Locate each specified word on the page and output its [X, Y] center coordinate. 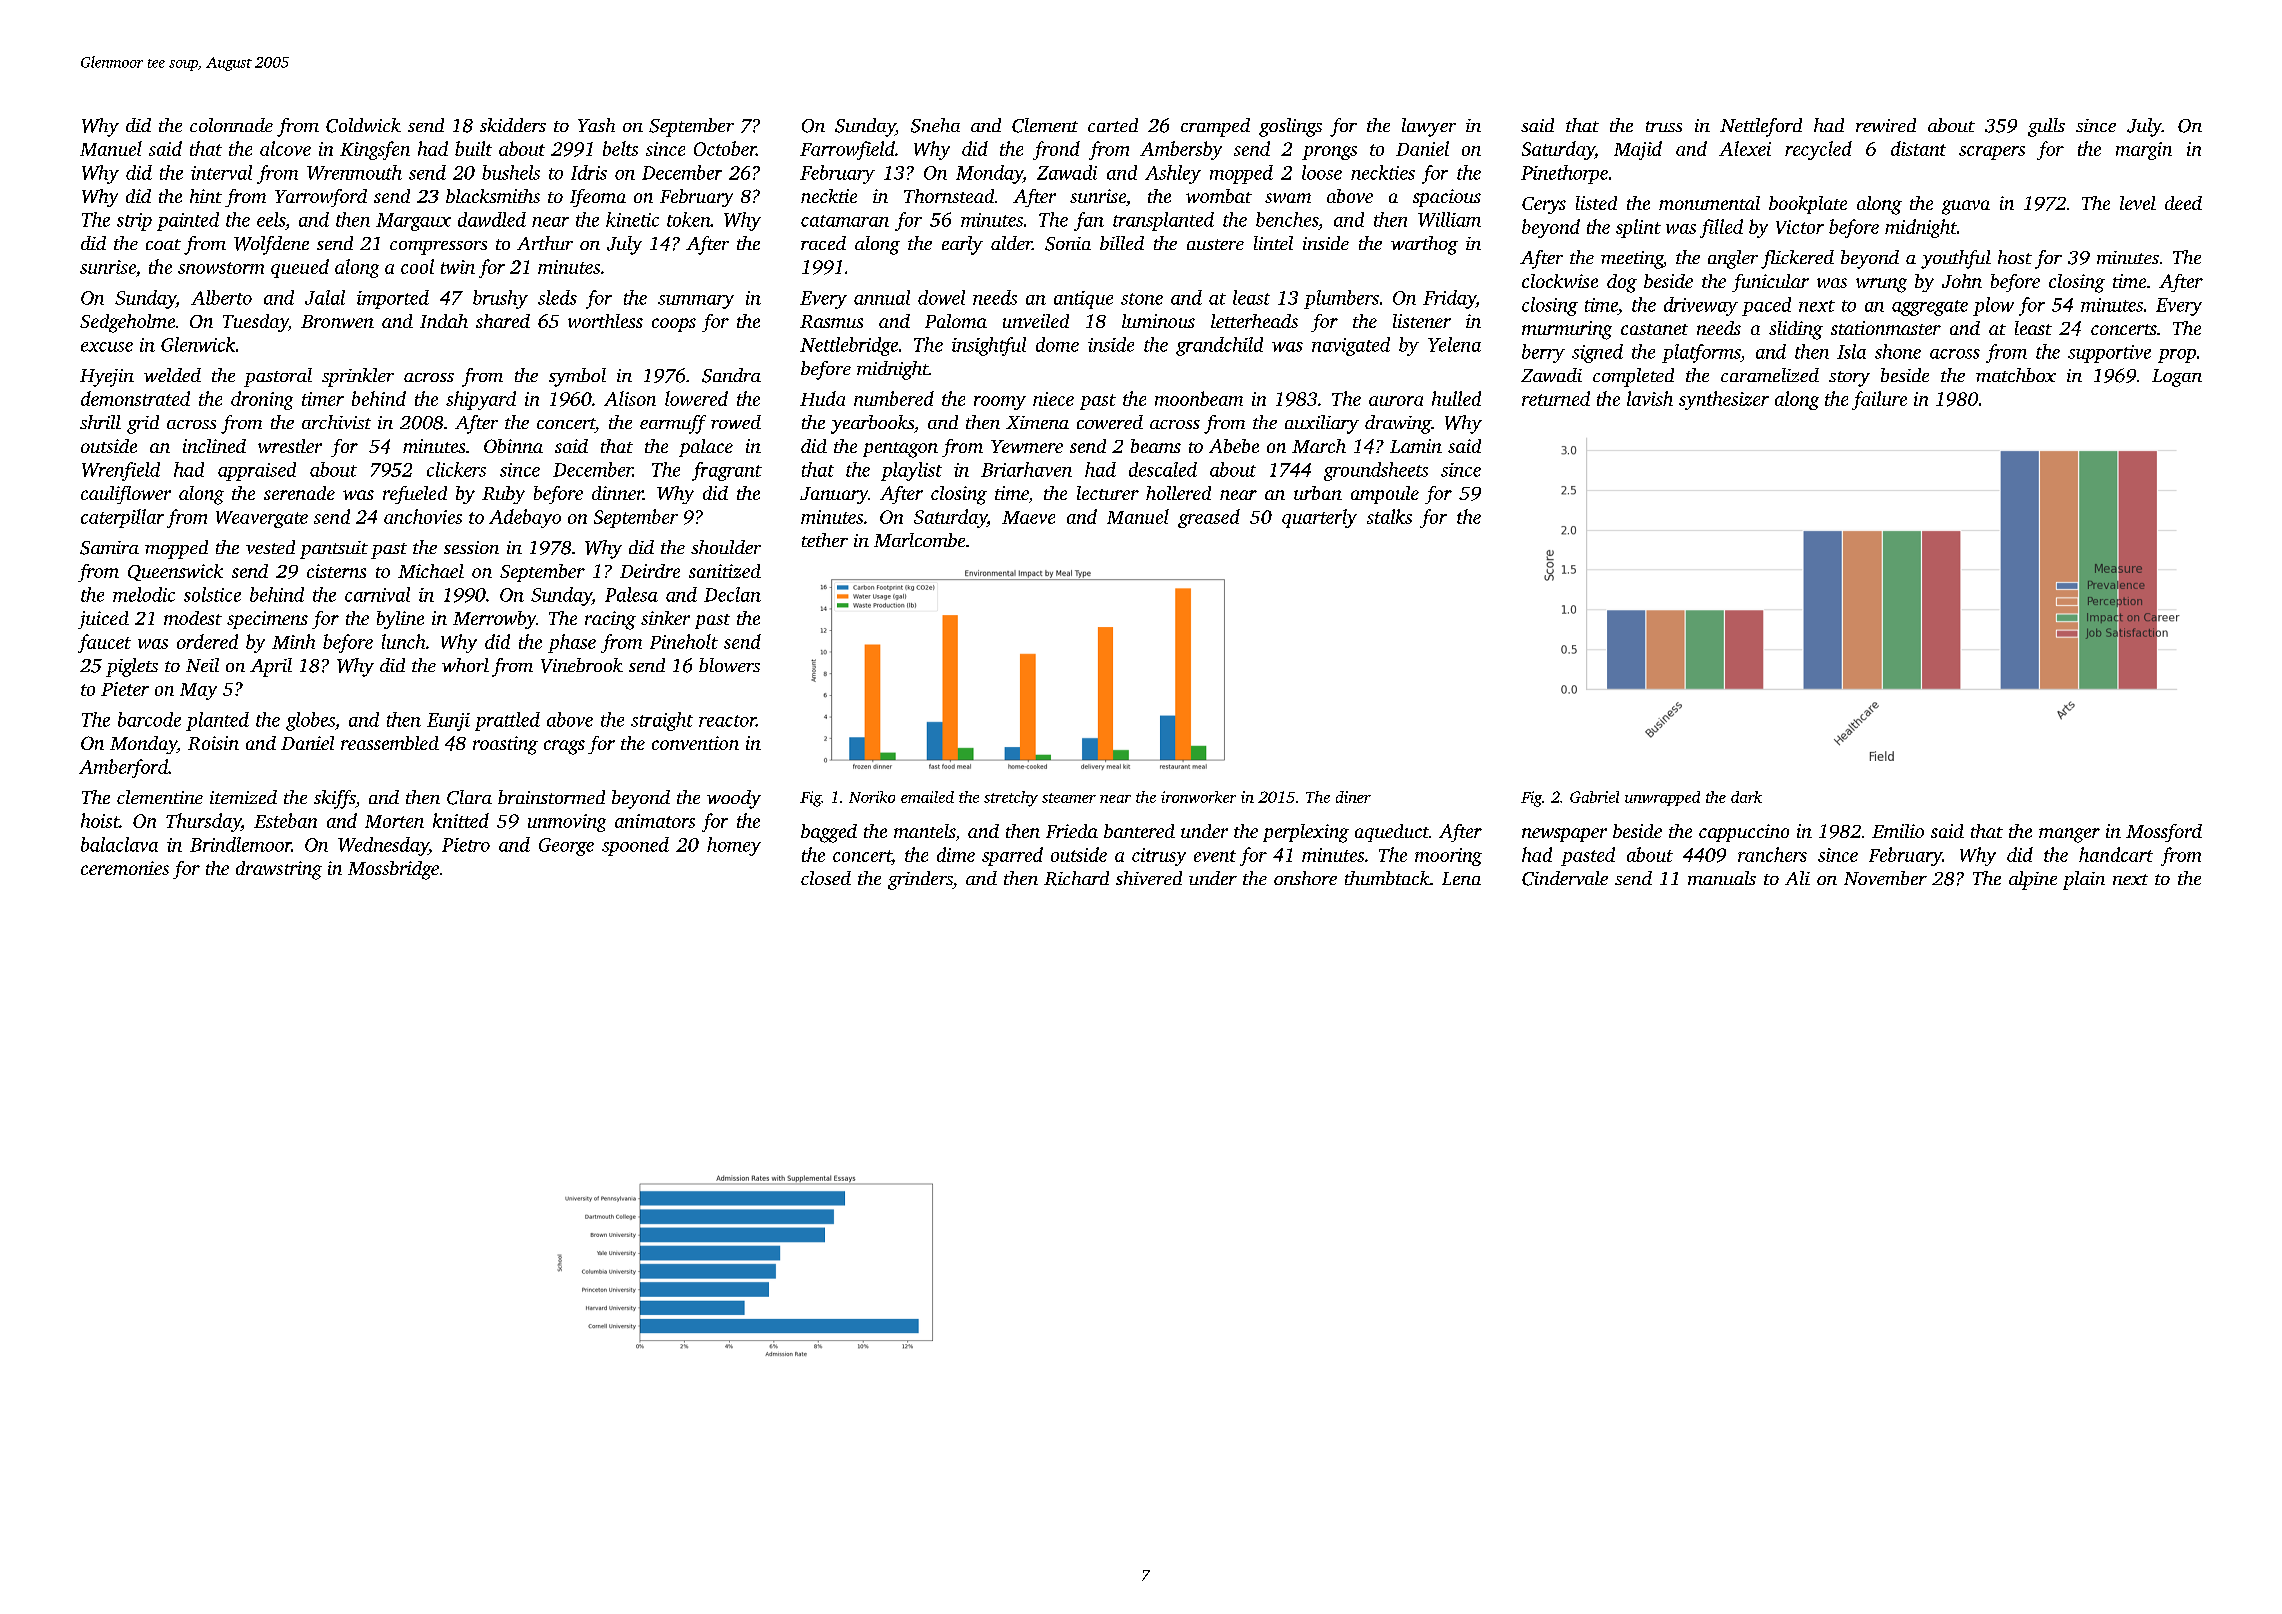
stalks [1389, 516]
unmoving [567, 823]
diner [1353, 797]
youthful [1956, 259]
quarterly [1319, 518]
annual [882, 297]
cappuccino [1744, 833]
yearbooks [872, 424]
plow [1993, 306]
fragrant [727, 471]
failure [1879, 400]
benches [1287, 219]
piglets [132, 667]
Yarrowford [321, 198]
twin [458, 267]
